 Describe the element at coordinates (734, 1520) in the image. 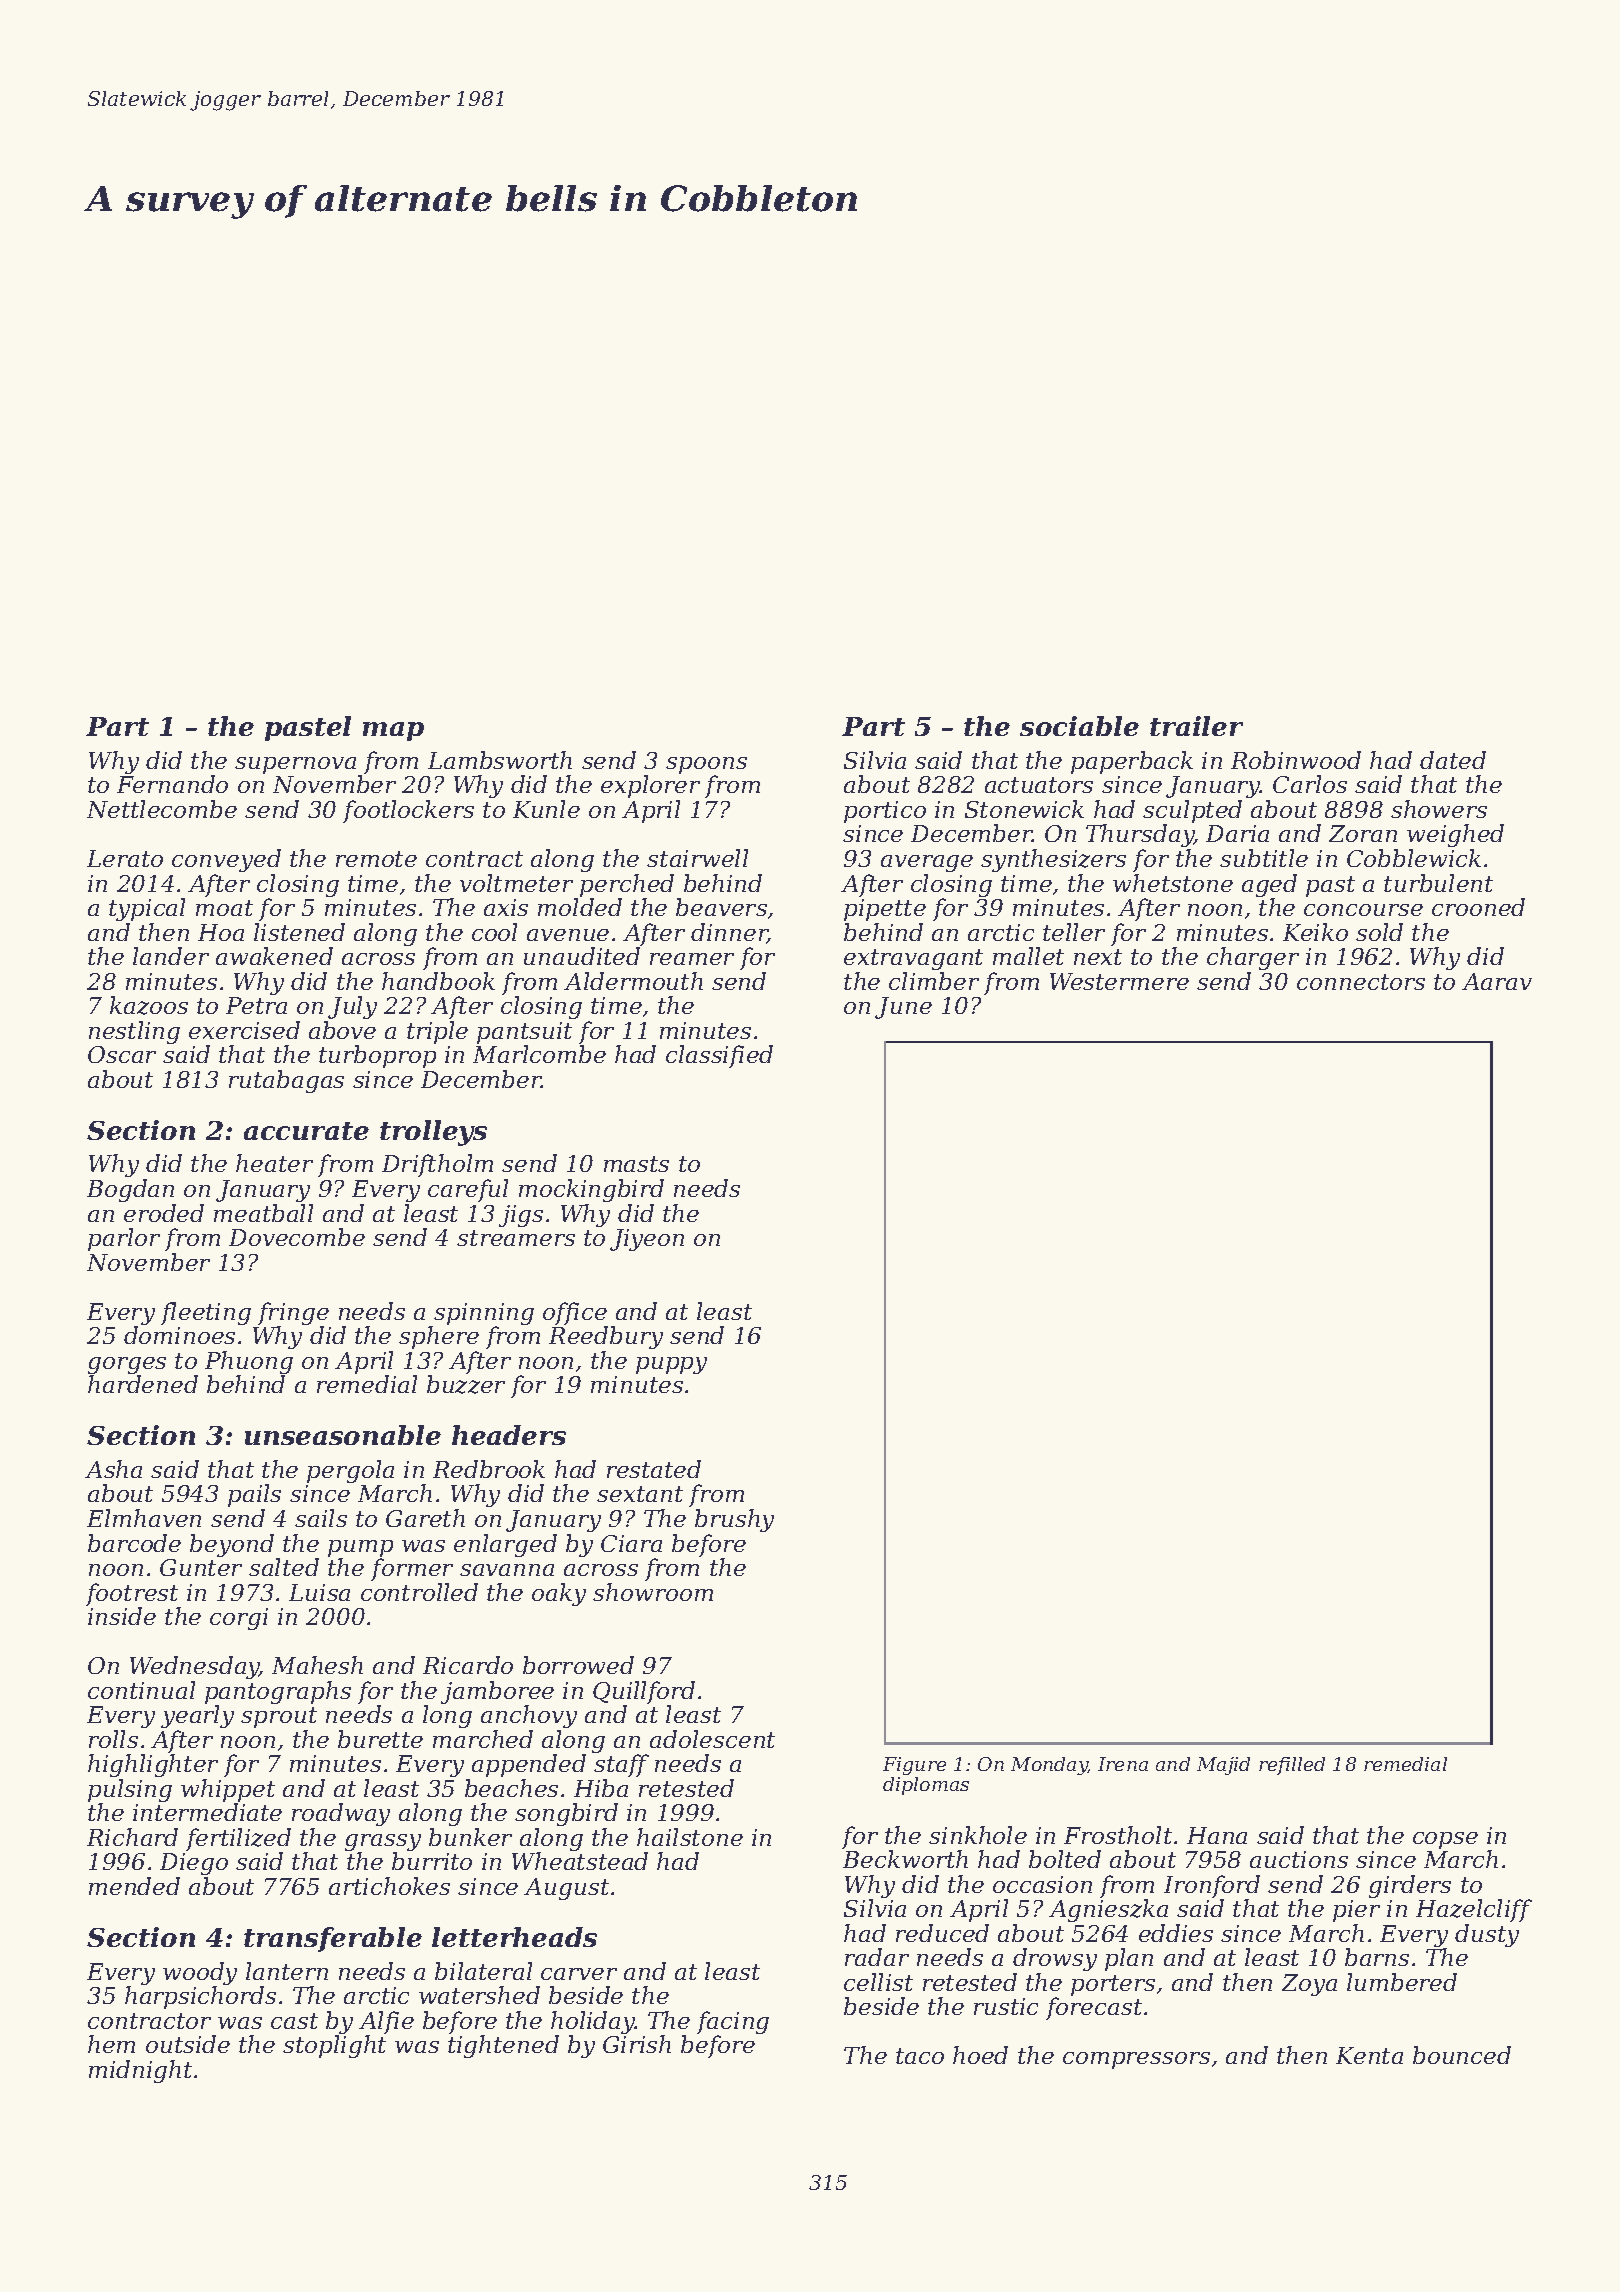

I see `brushy` at that location.
